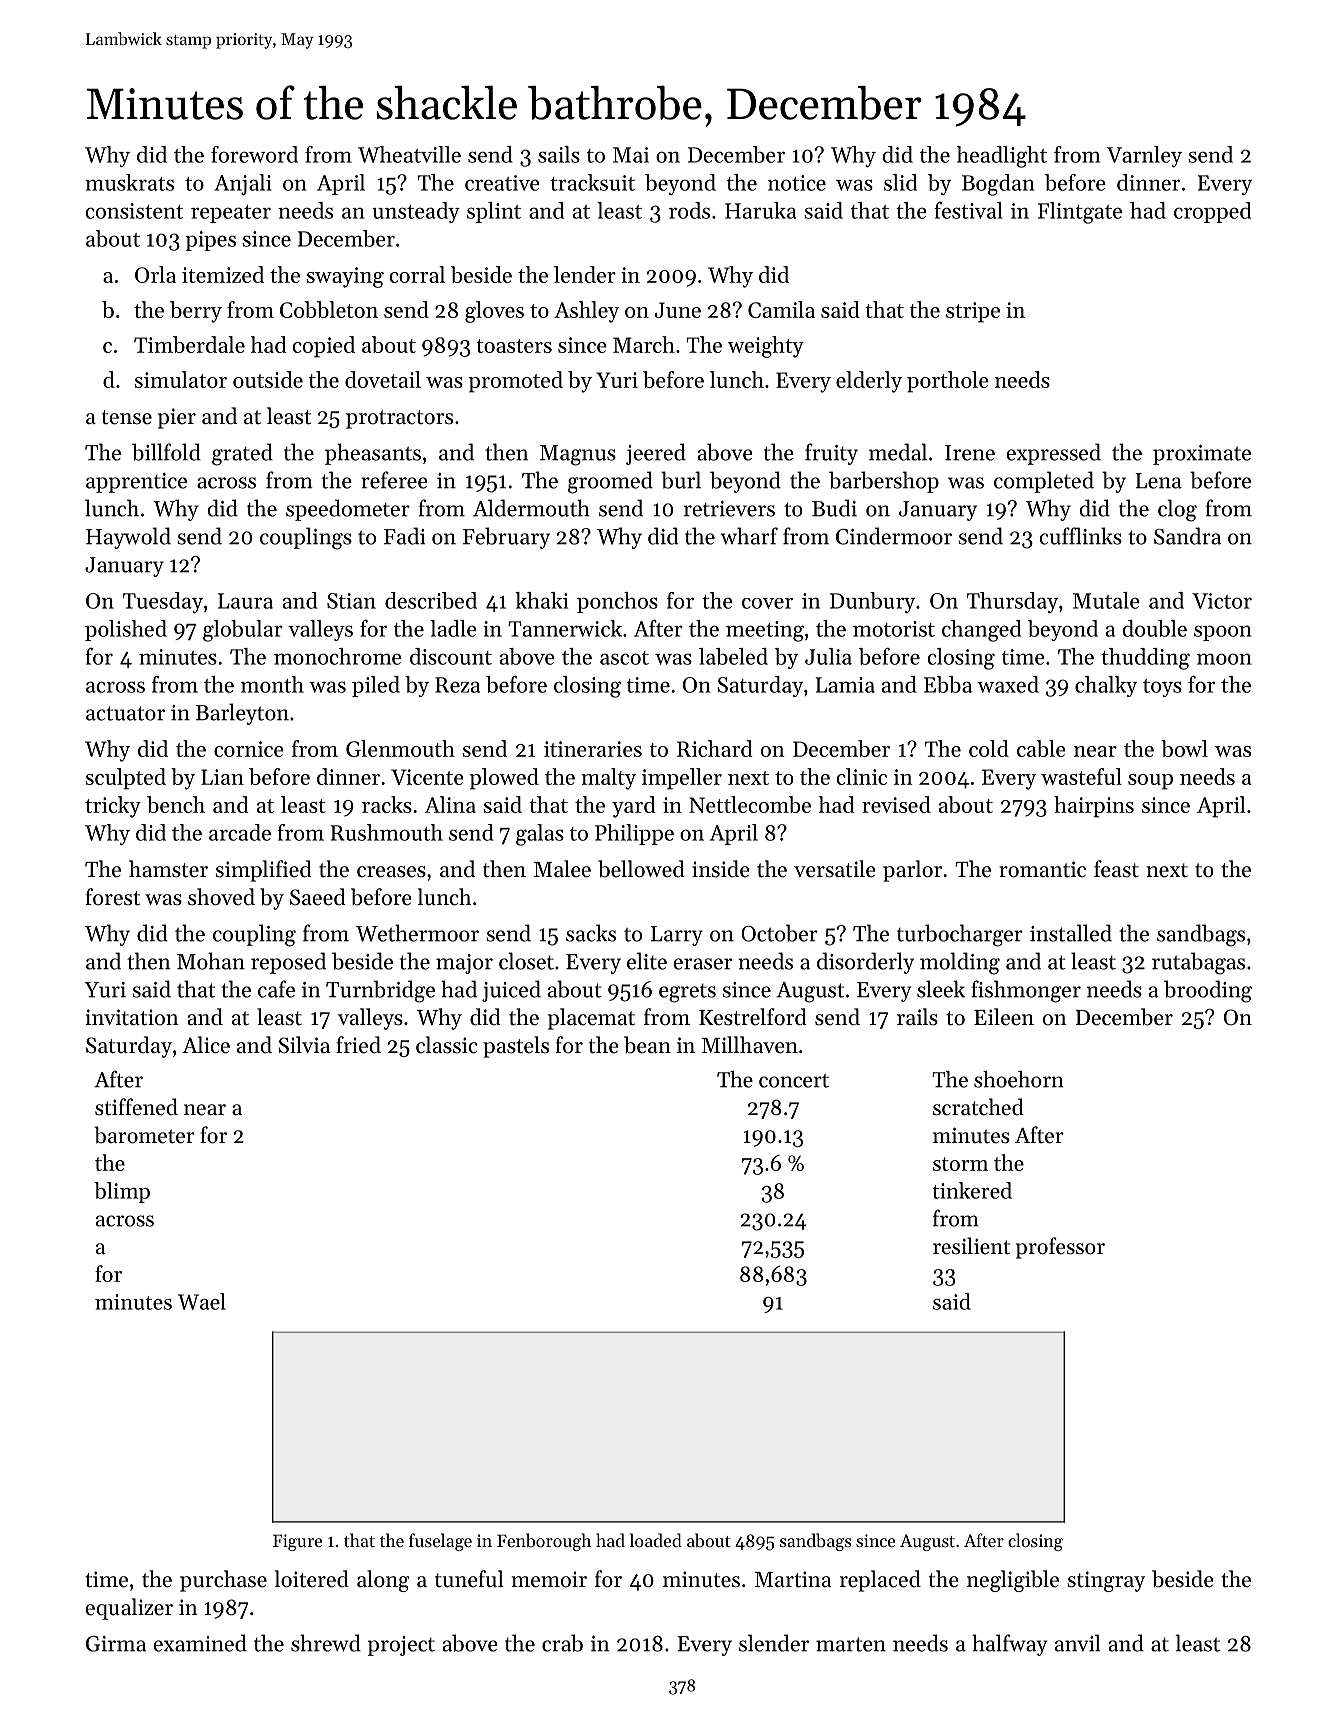 Image resolution: width=1337 pixels, height=1730 pixels. I want to click on bellowed, so click(641, 869).
